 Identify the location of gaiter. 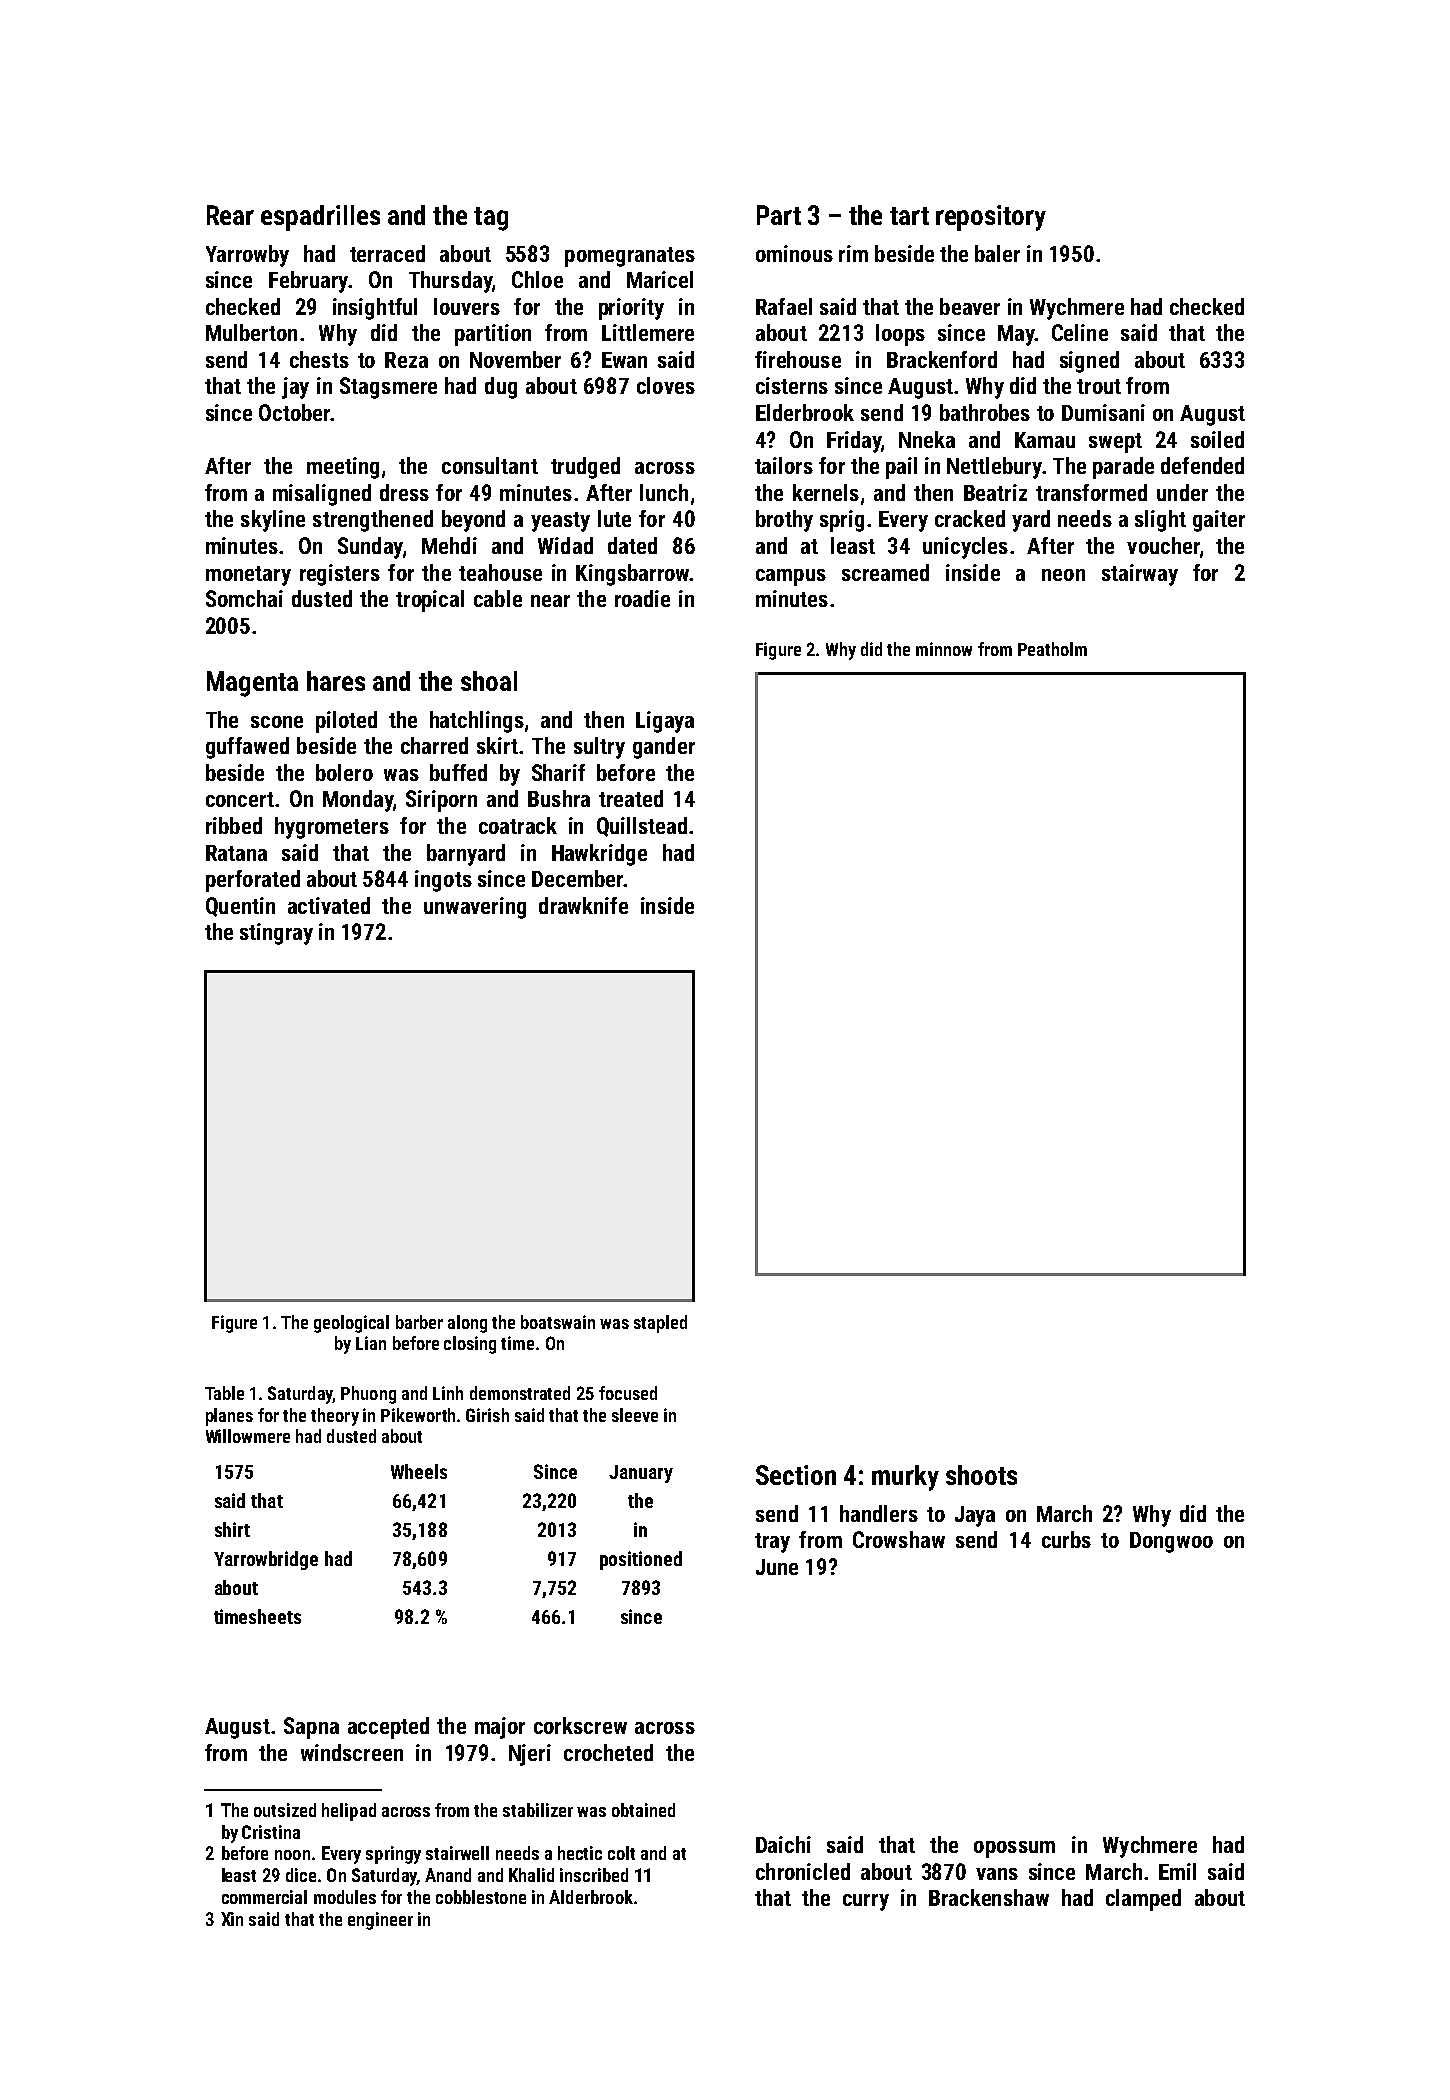
(1219, 521).
